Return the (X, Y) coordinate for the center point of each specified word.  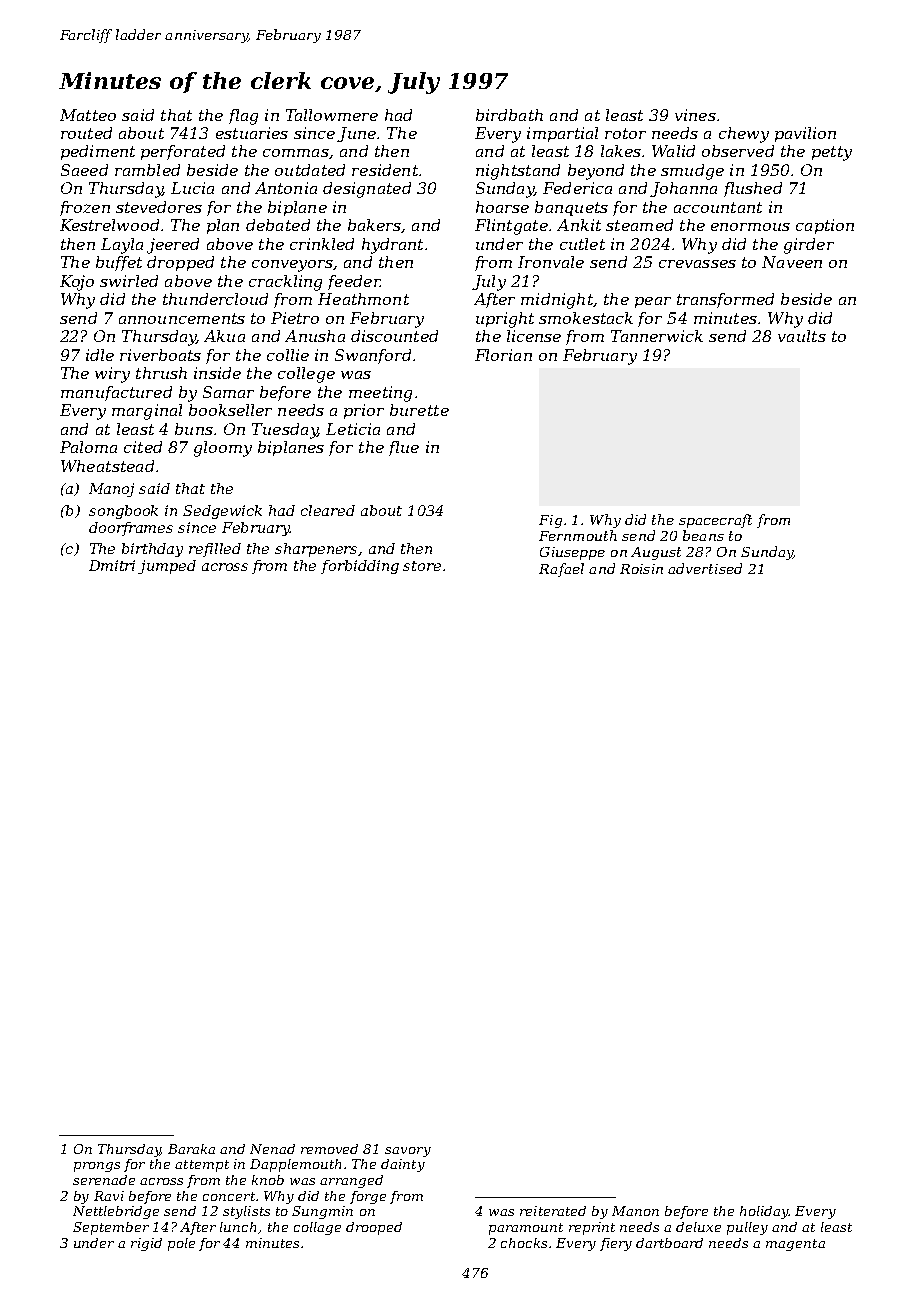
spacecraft (715, 521)
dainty (403, 1165)
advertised (705, 568)
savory (408, 1152)
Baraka (191, 1149)
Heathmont (363, 299)
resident (385, 170)
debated (278, 225)
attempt (202, 1166)
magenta (795, 1245)
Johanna (683, 189)
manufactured (116, 393)
